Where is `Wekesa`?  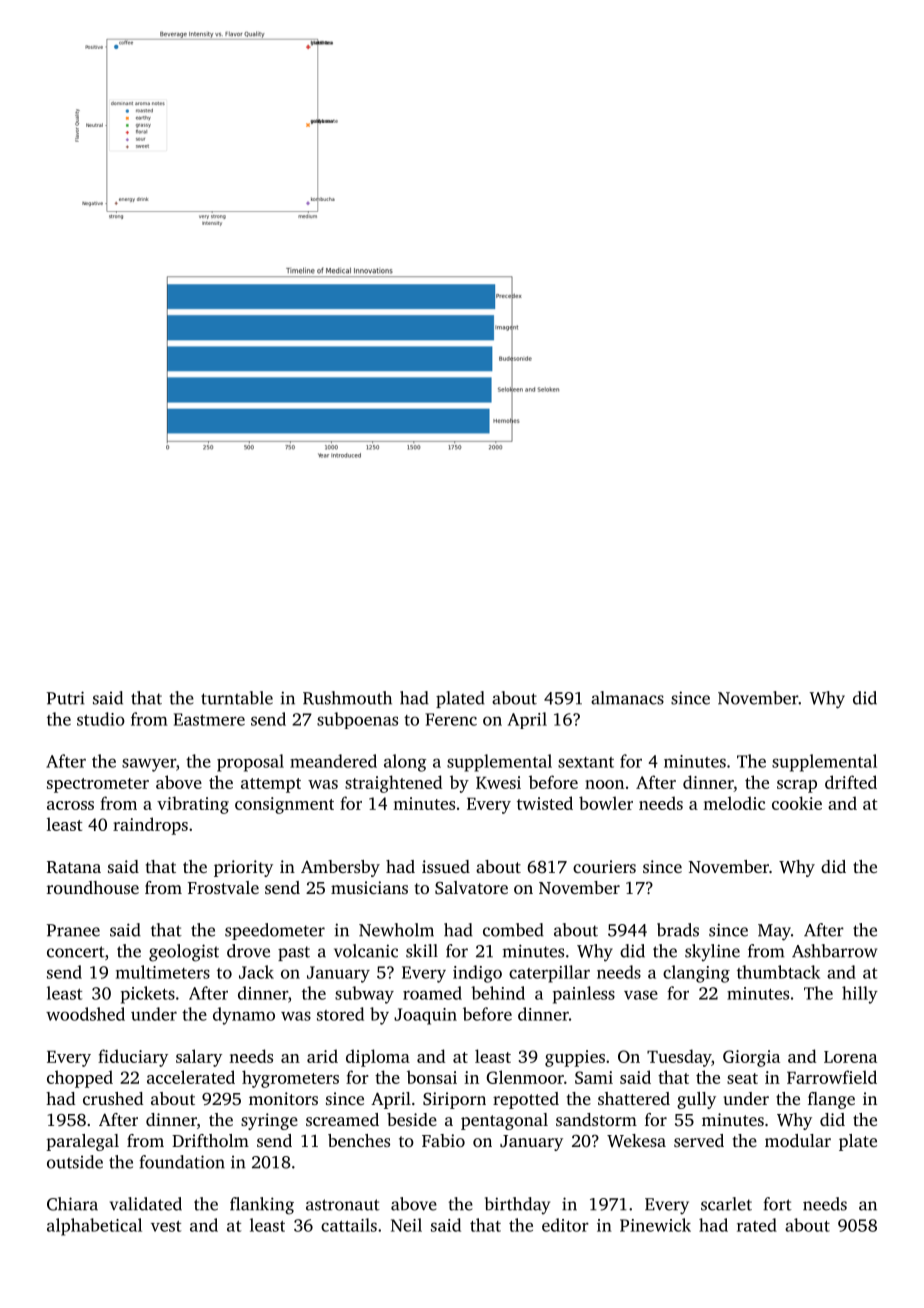
Wekesa is located at coordinates (636, 1141).
